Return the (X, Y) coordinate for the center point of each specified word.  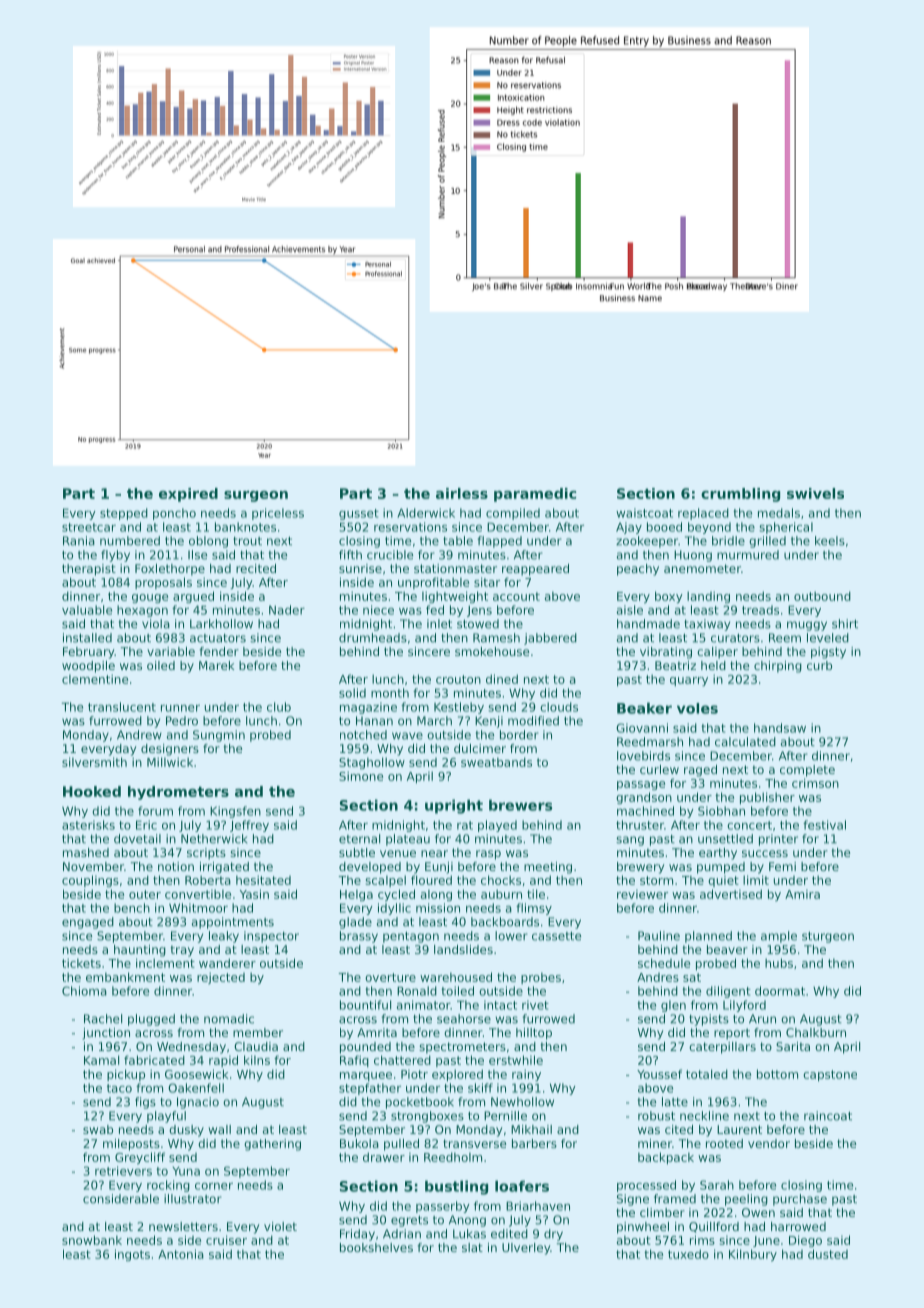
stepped (124, 514)
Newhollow (522, 1102)
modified (533, 721)
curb (819, 665)
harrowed (798, 1226)
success (765, 853)
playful (166, 1117)
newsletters (183, 1226)
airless (462, 493)
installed (87, 638)
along (436, 895)
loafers (522, 1186)
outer (145, 894)
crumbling (740, 495)
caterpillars (722, 1048)
